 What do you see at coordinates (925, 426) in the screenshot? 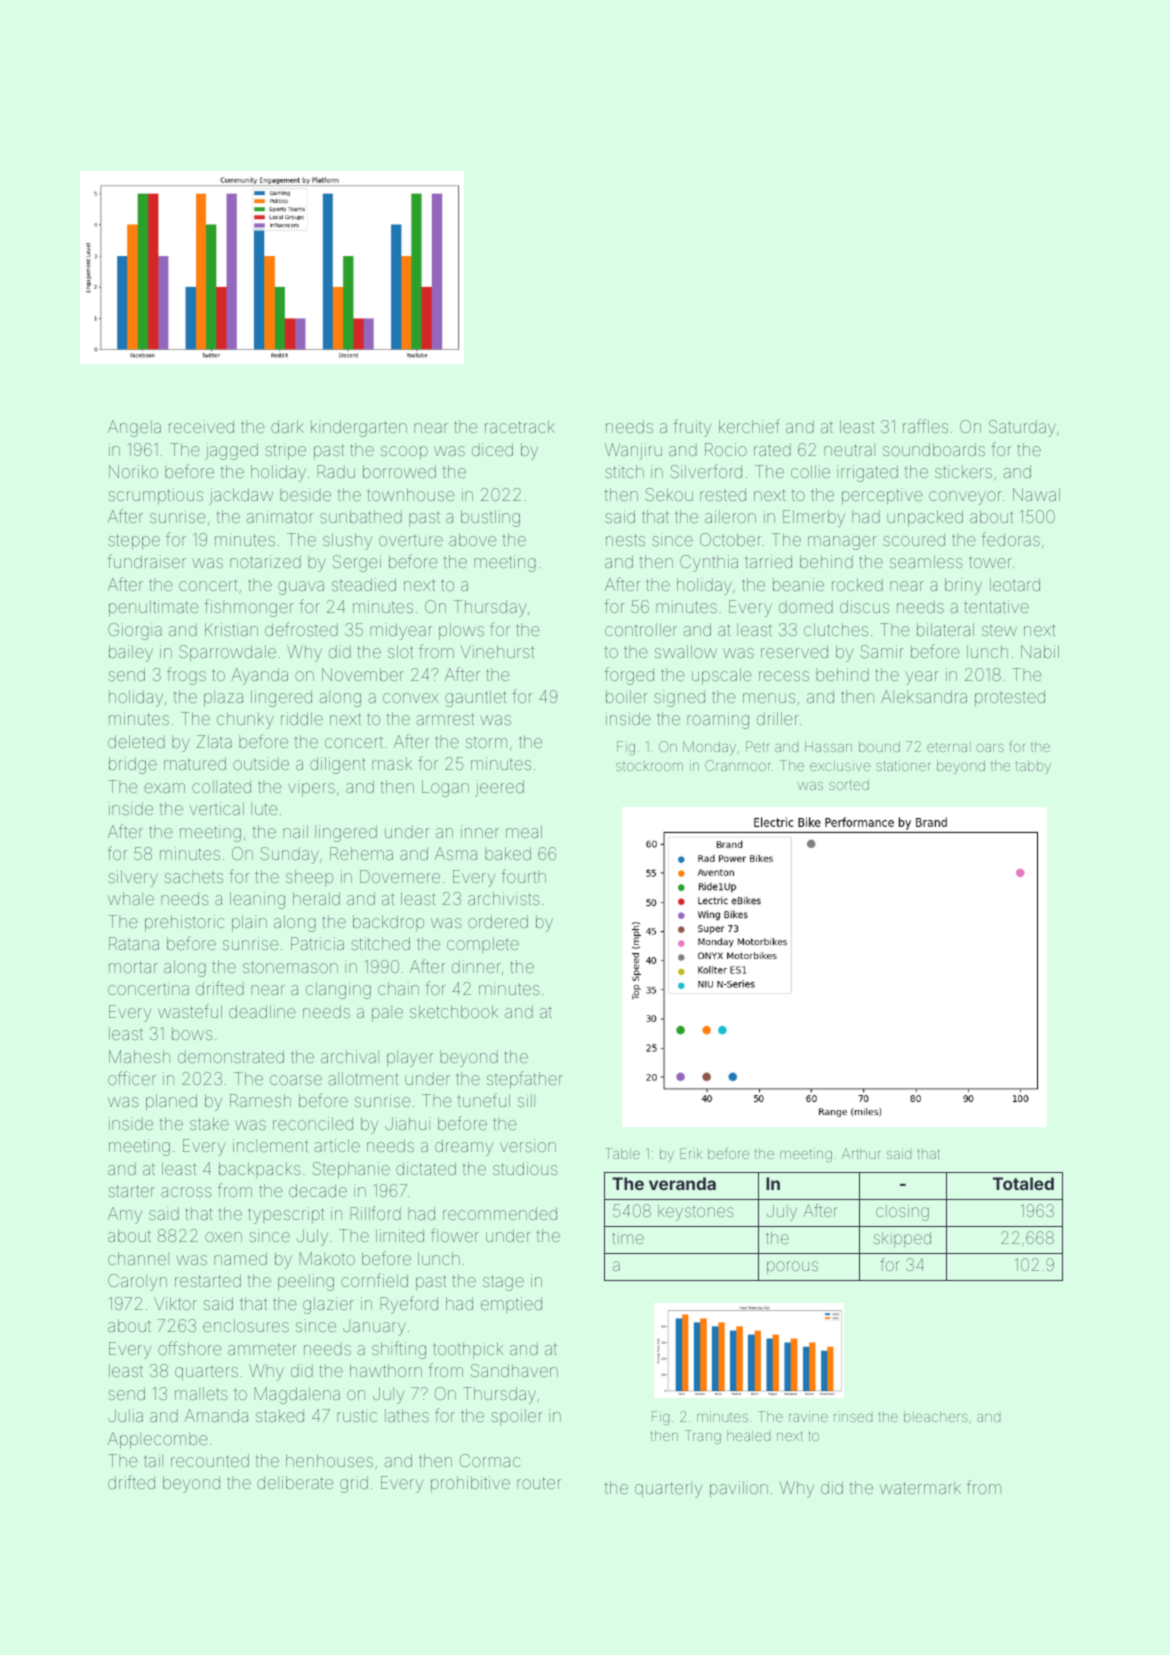
I see `raffles` at bounding box center [925, 426].
